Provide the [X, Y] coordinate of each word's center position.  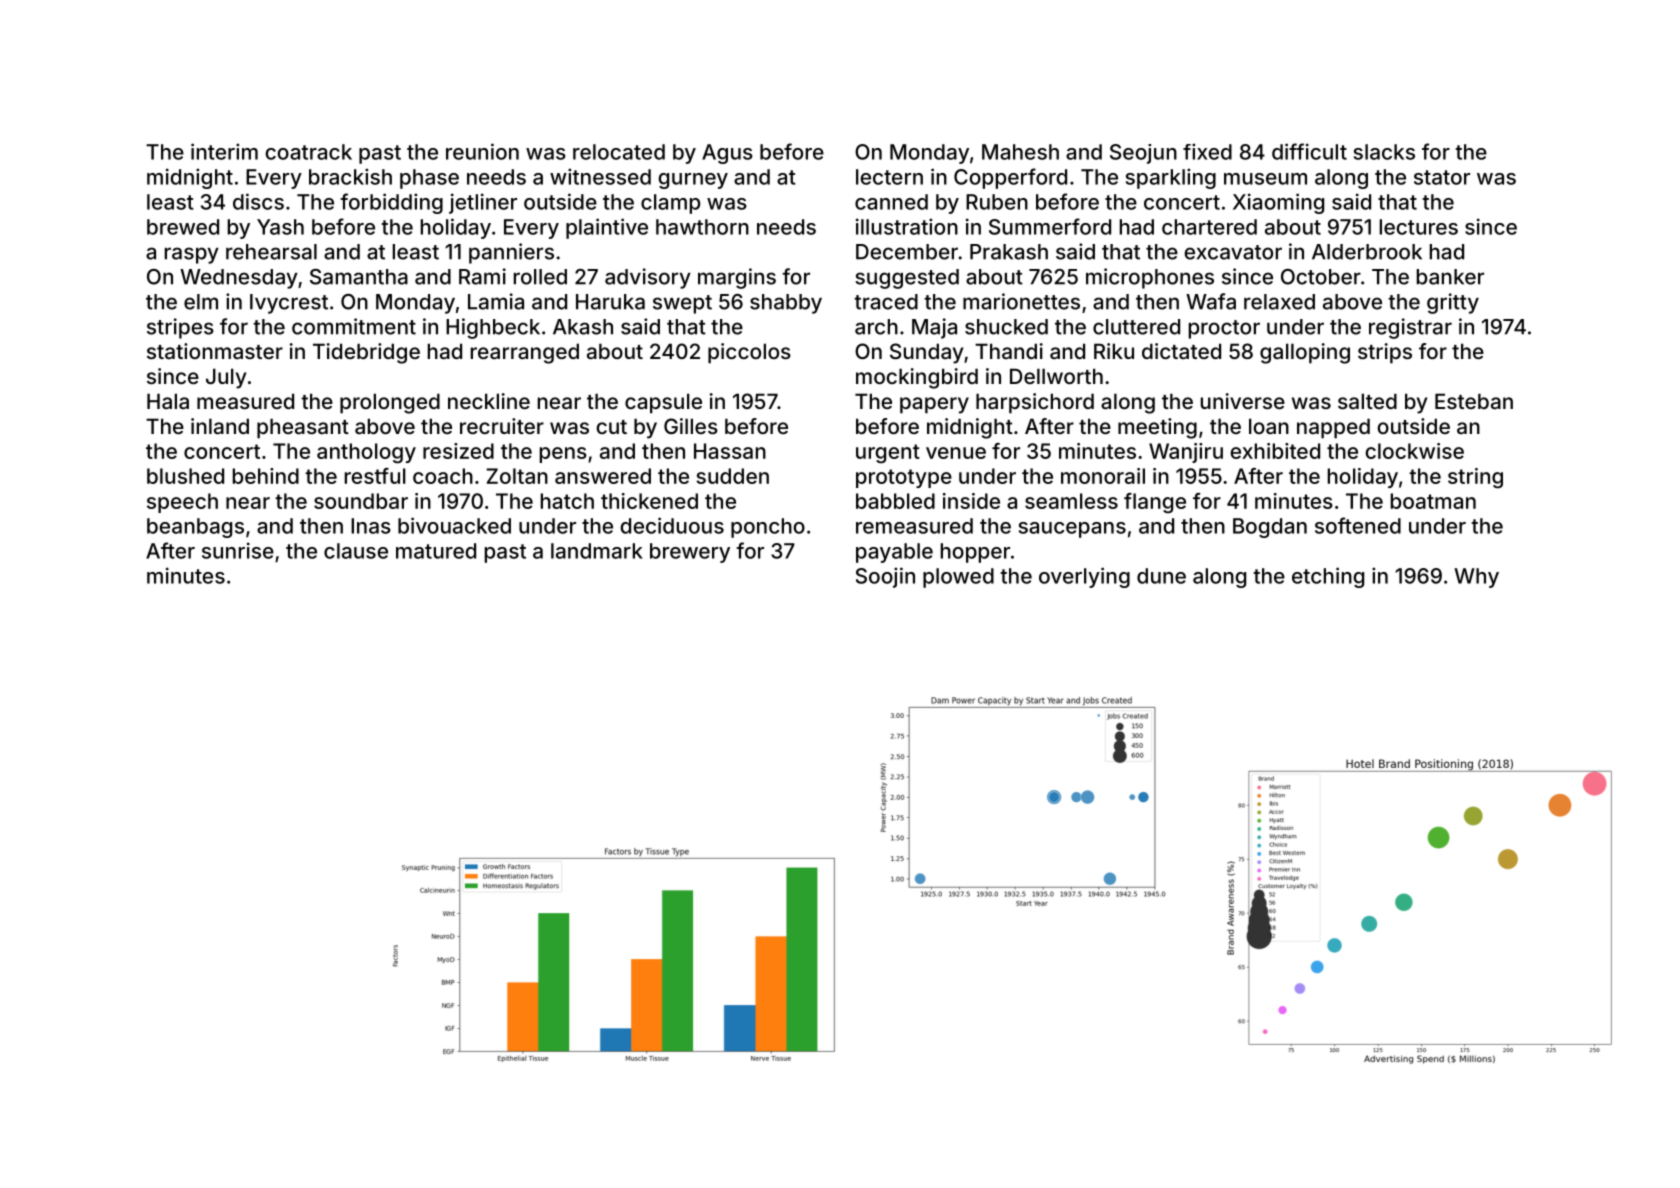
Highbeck [493, 328]
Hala [168, 401]
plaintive [607, 228]
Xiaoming [1278, 203]
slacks [1384, 152]
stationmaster [215, 351]
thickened [649, 501]
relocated [619, 152]
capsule [663, 403]
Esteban [1474, 401]
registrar [1410, 328]
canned [891, 202]
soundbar [361, 501]
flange [1155, 503]
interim [224, 151]
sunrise [238, 550]
